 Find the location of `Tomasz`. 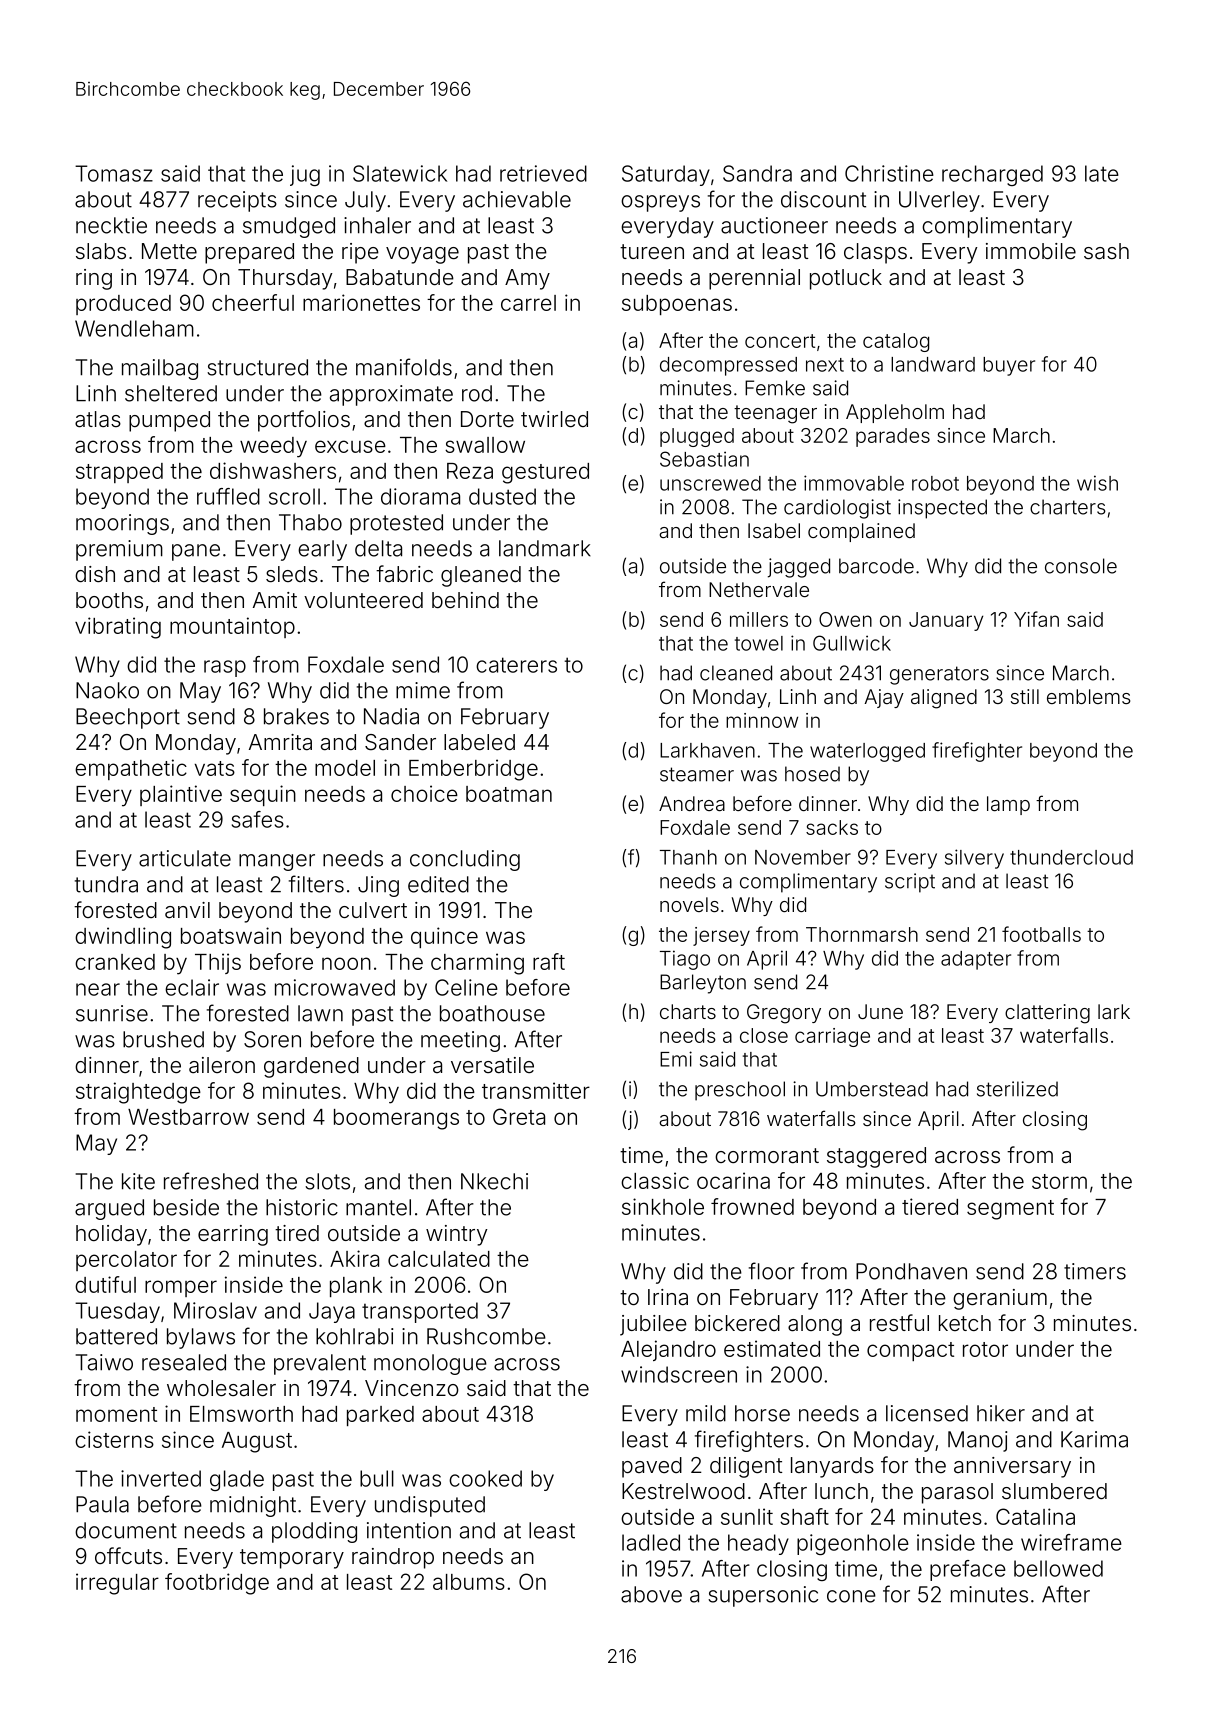

Tomasz is located at coordinates (114, 173).
